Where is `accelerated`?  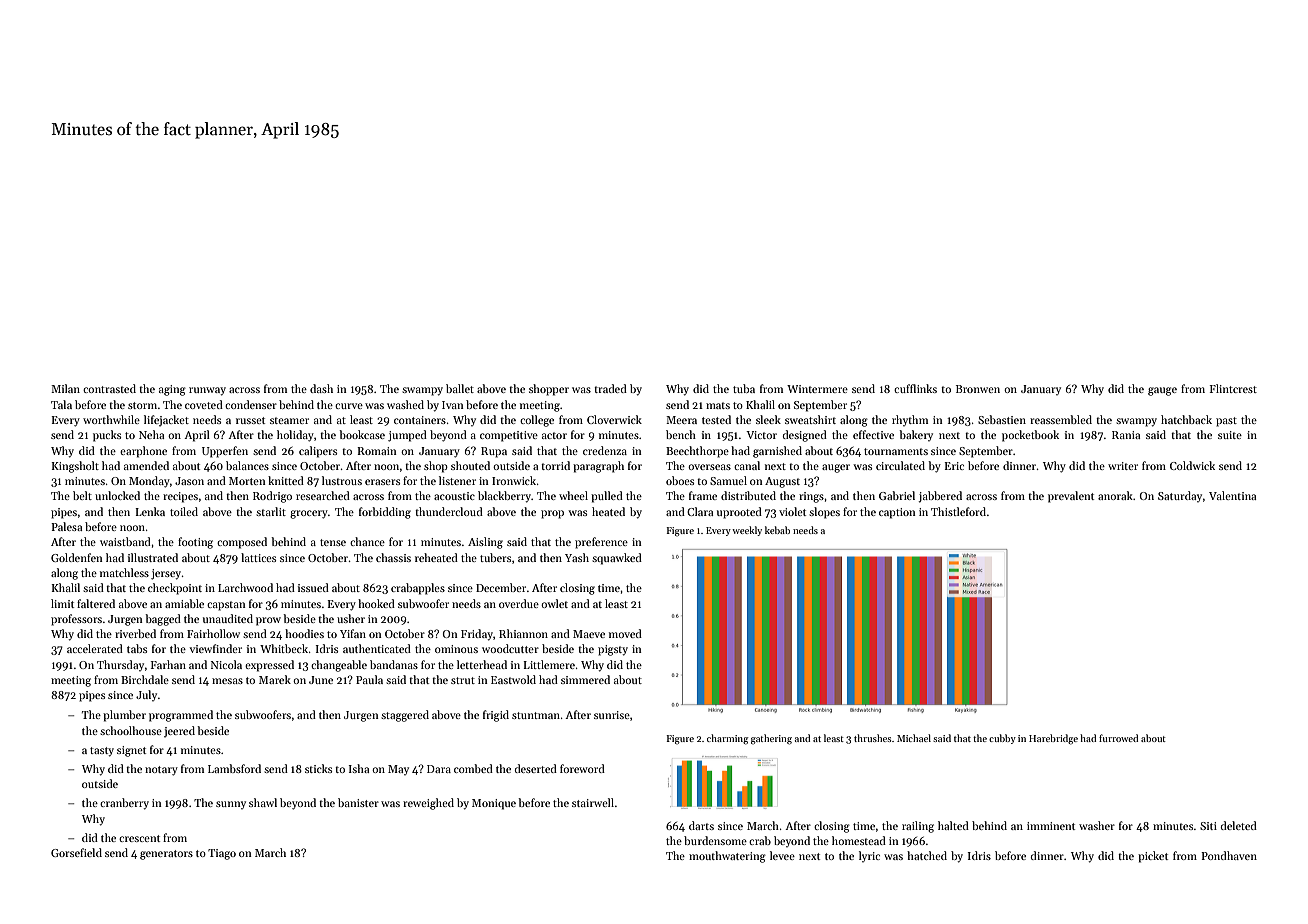
accelerated is located at coordinates (95, 648).
